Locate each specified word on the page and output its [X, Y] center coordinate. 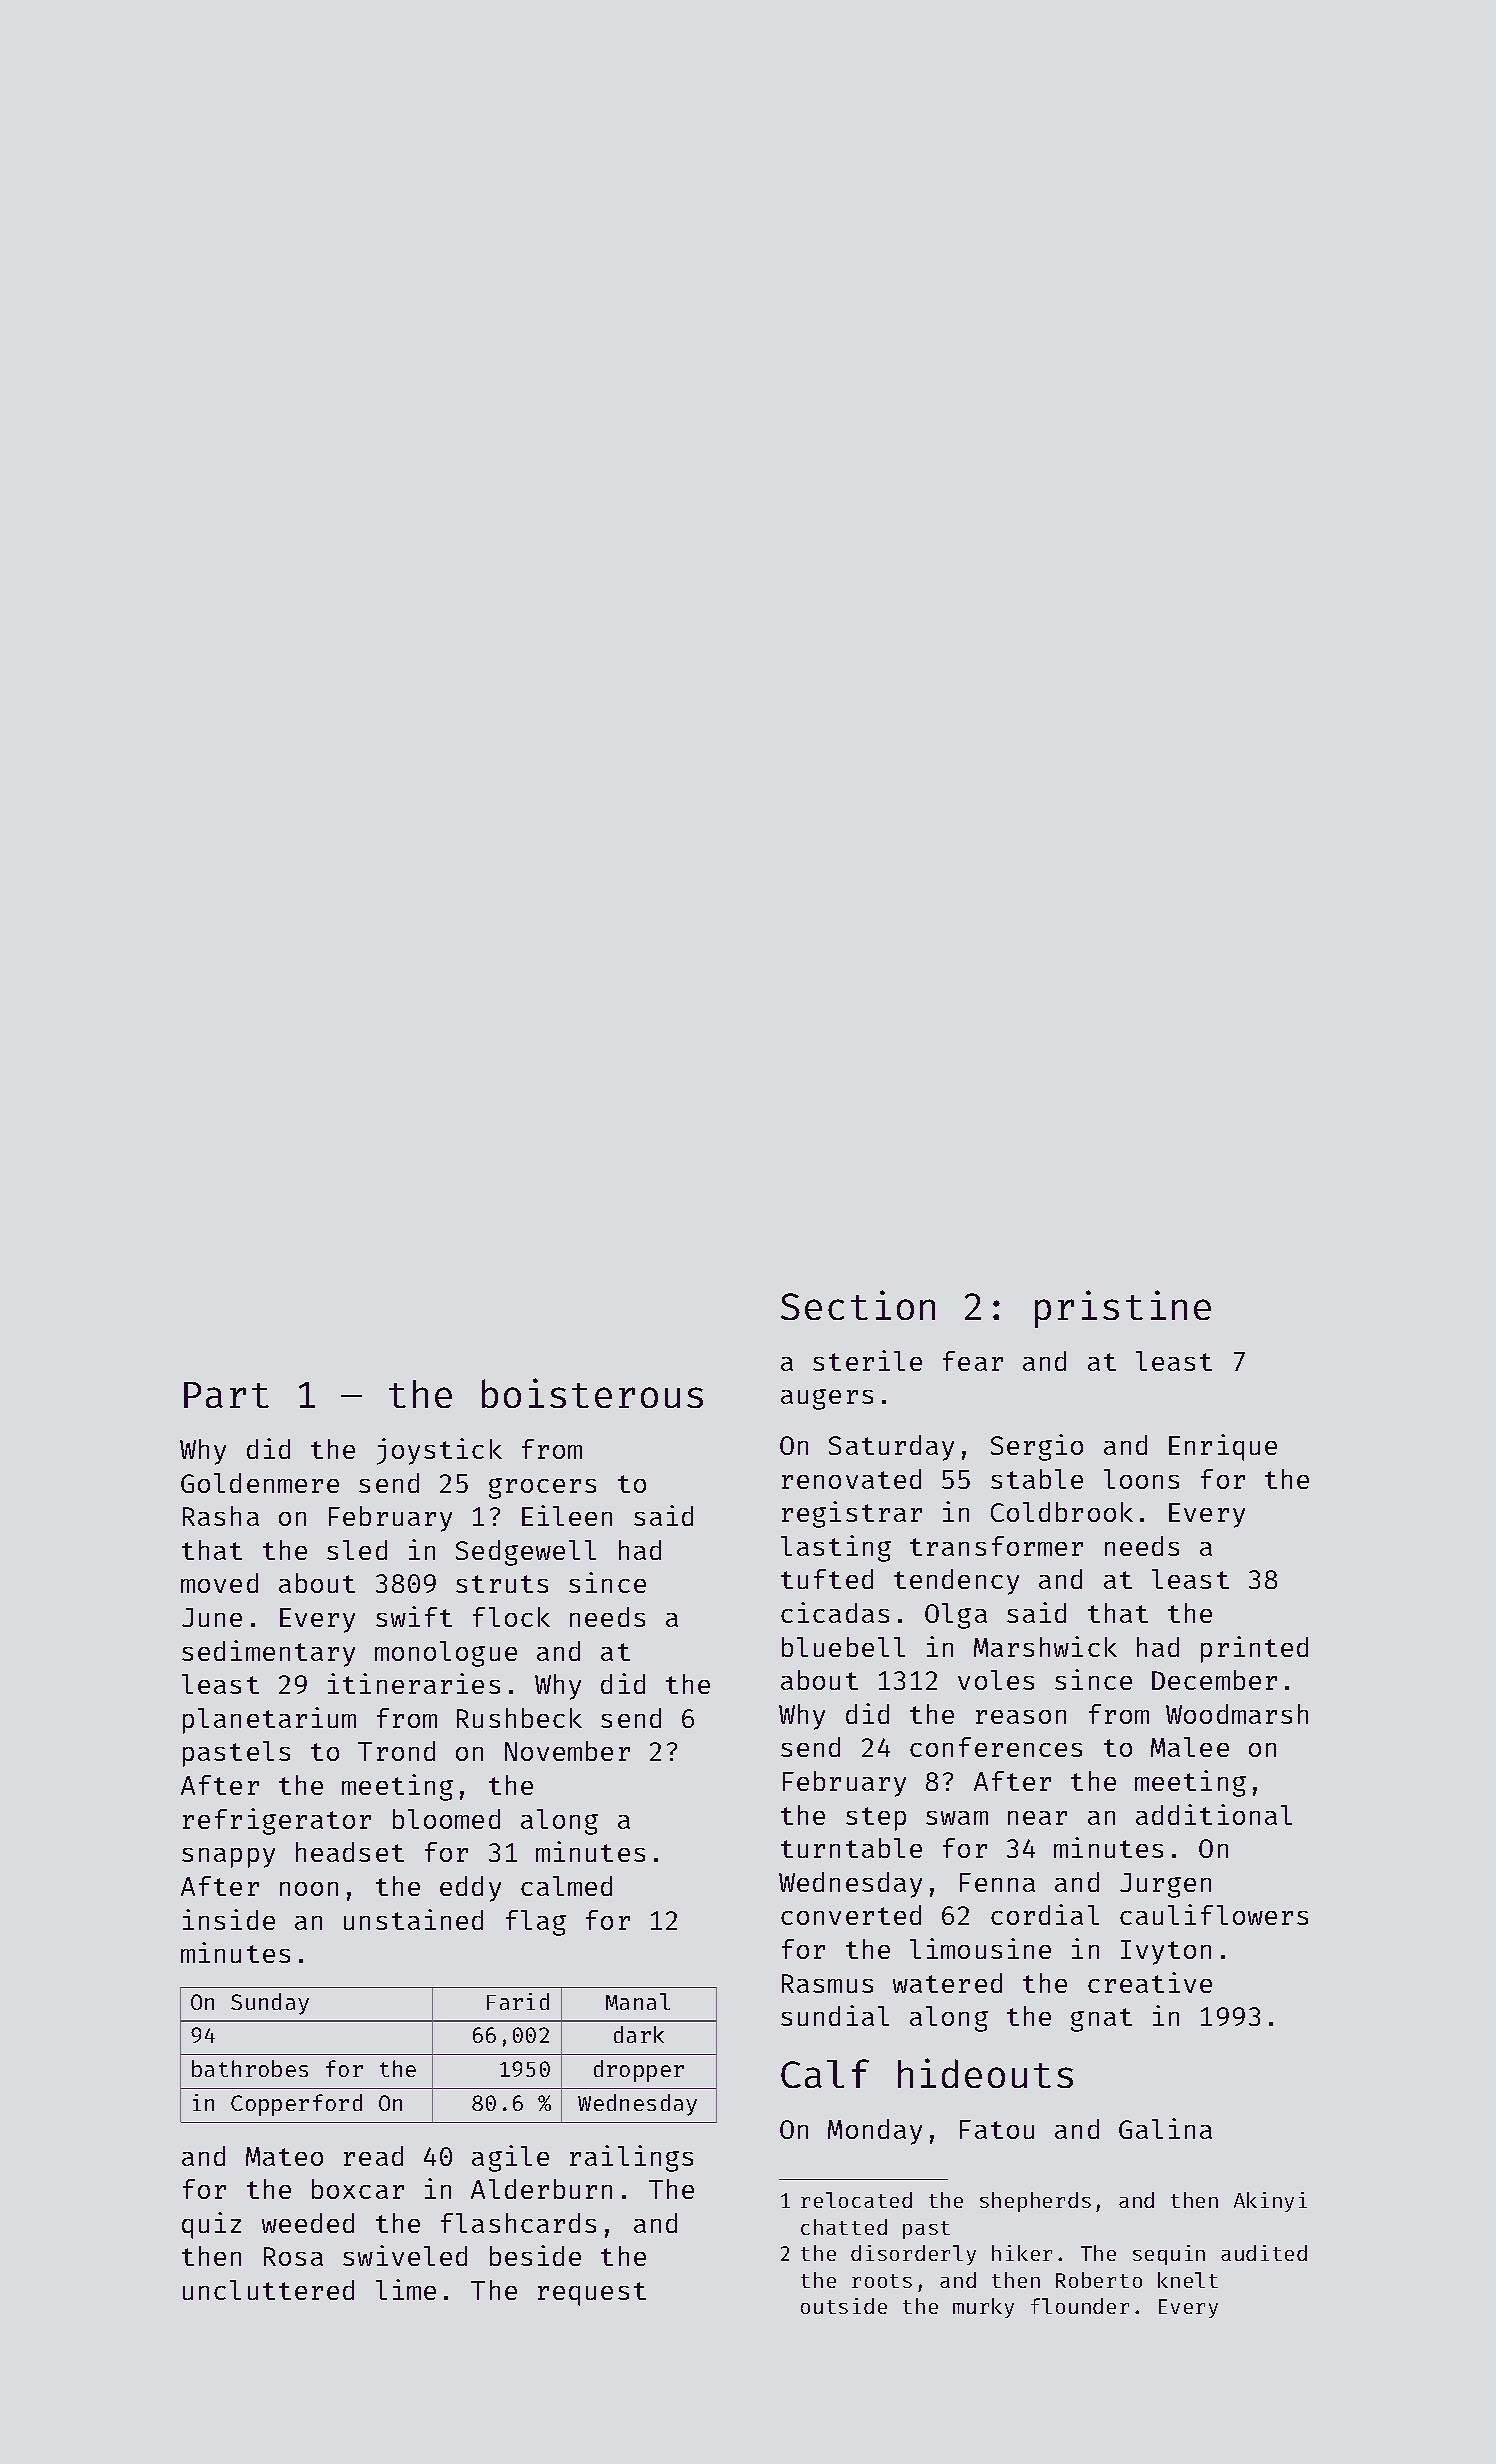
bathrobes [250, 2068]
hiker [1022, 2253]
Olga [956, 1616]
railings [631, 2158]
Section [858, 1305]
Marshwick [1045, 1646]
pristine [1123, 1309]
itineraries [414, 1683]
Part [226, 1395]
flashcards [518, 2223]
